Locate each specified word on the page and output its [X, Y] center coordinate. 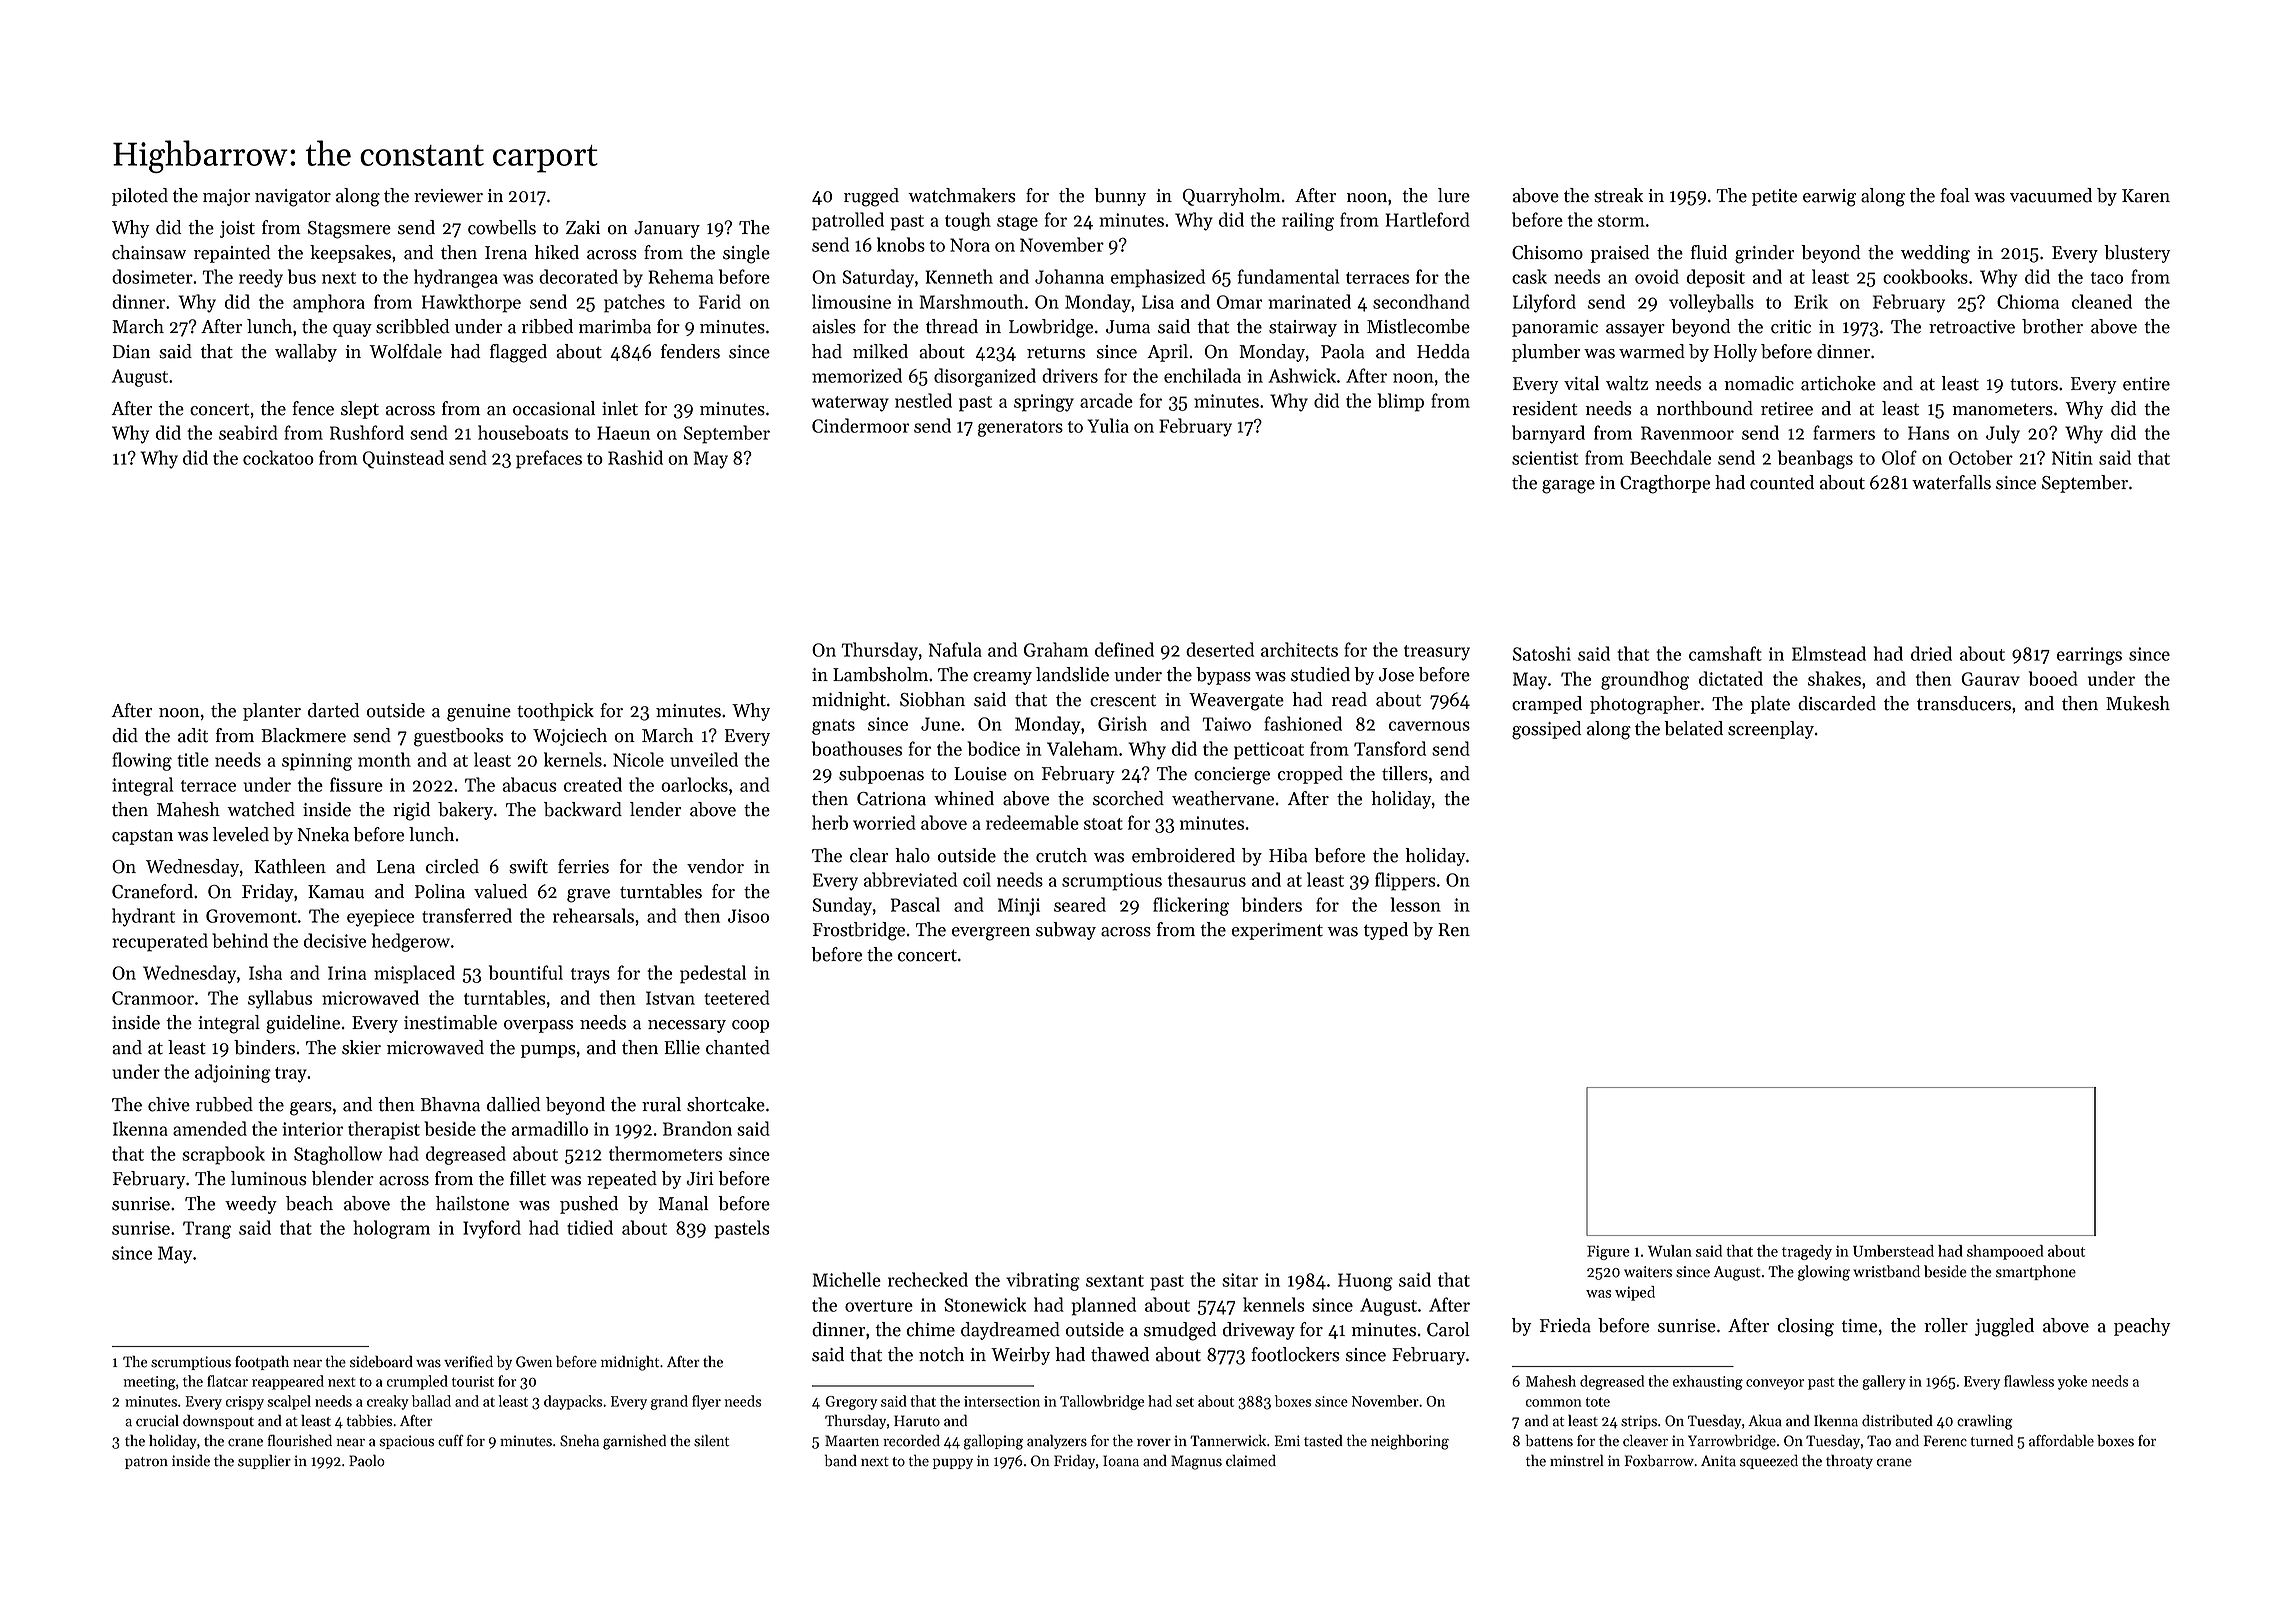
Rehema [680, 276]
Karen [2146, 196]
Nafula [955, 649]
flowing [142, 761]
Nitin [2072, 458]
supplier [264, 1462]
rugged [871, 197]
